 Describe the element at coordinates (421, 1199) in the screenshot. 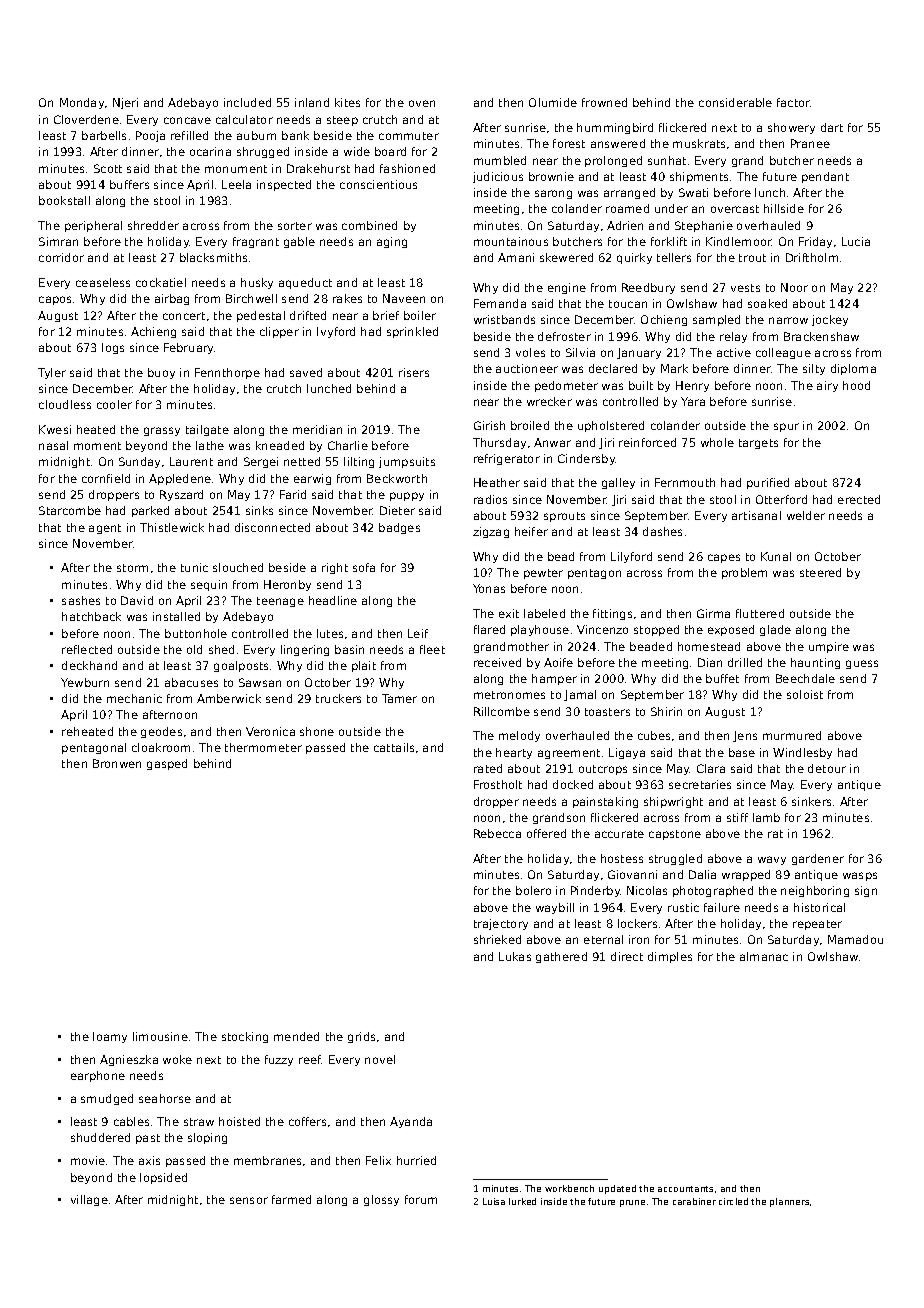

I see `forum` at that location.
